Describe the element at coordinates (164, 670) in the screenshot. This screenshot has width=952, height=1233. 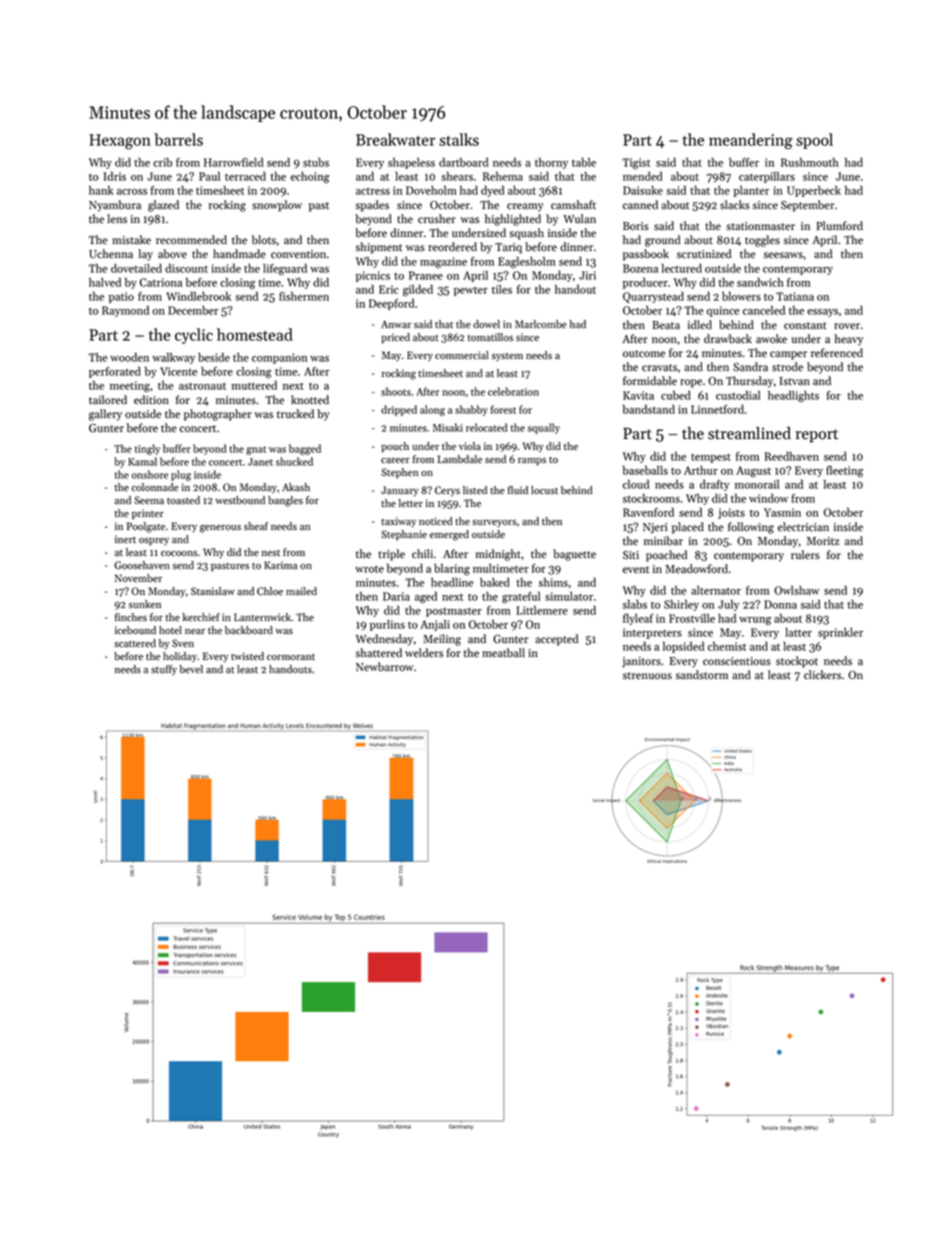
I see `stuffy` at that location.
